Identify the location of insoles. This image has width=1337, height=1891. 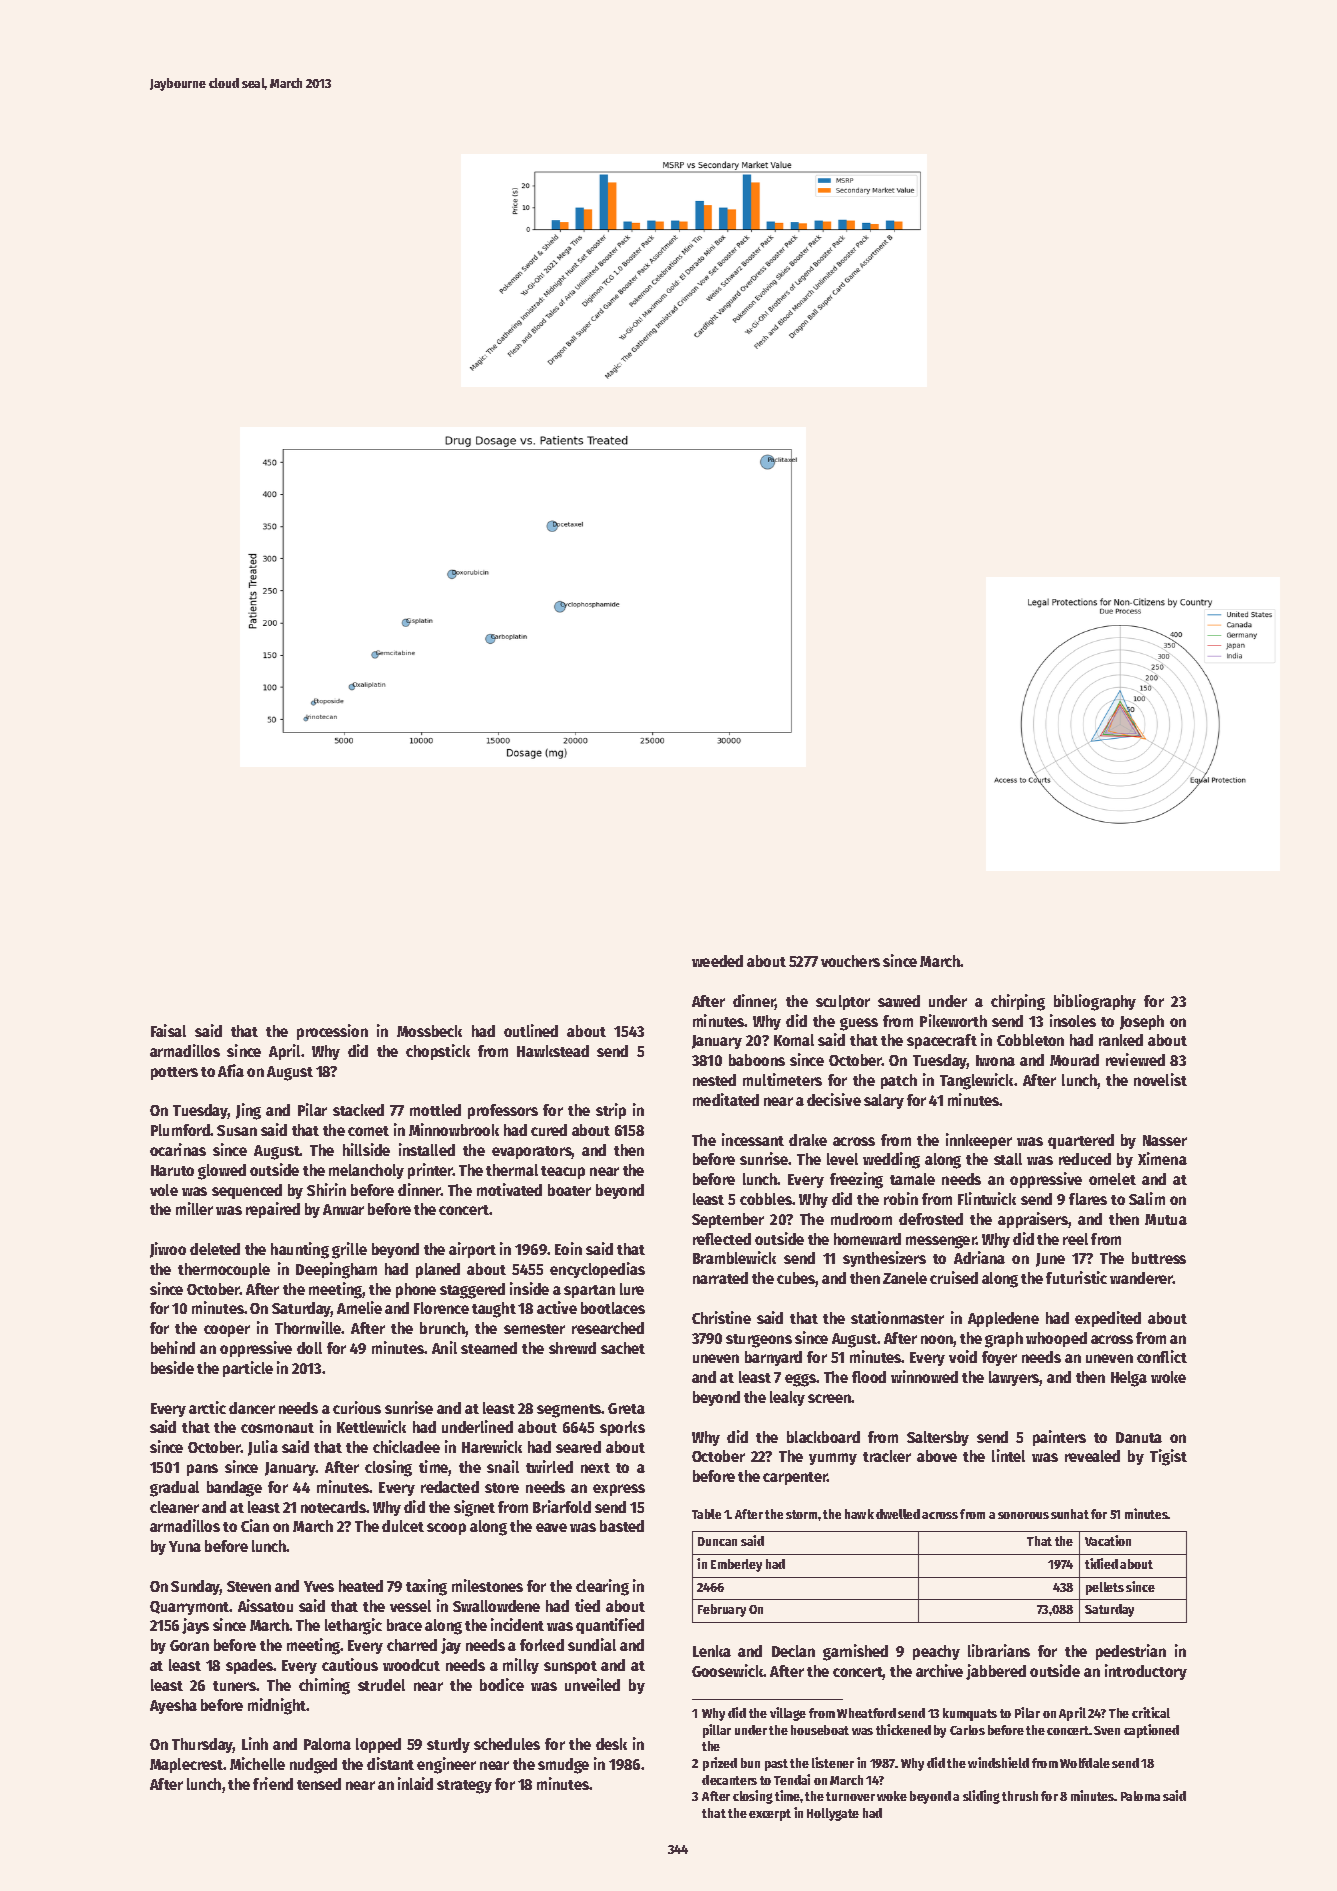
(1073, 1020).
